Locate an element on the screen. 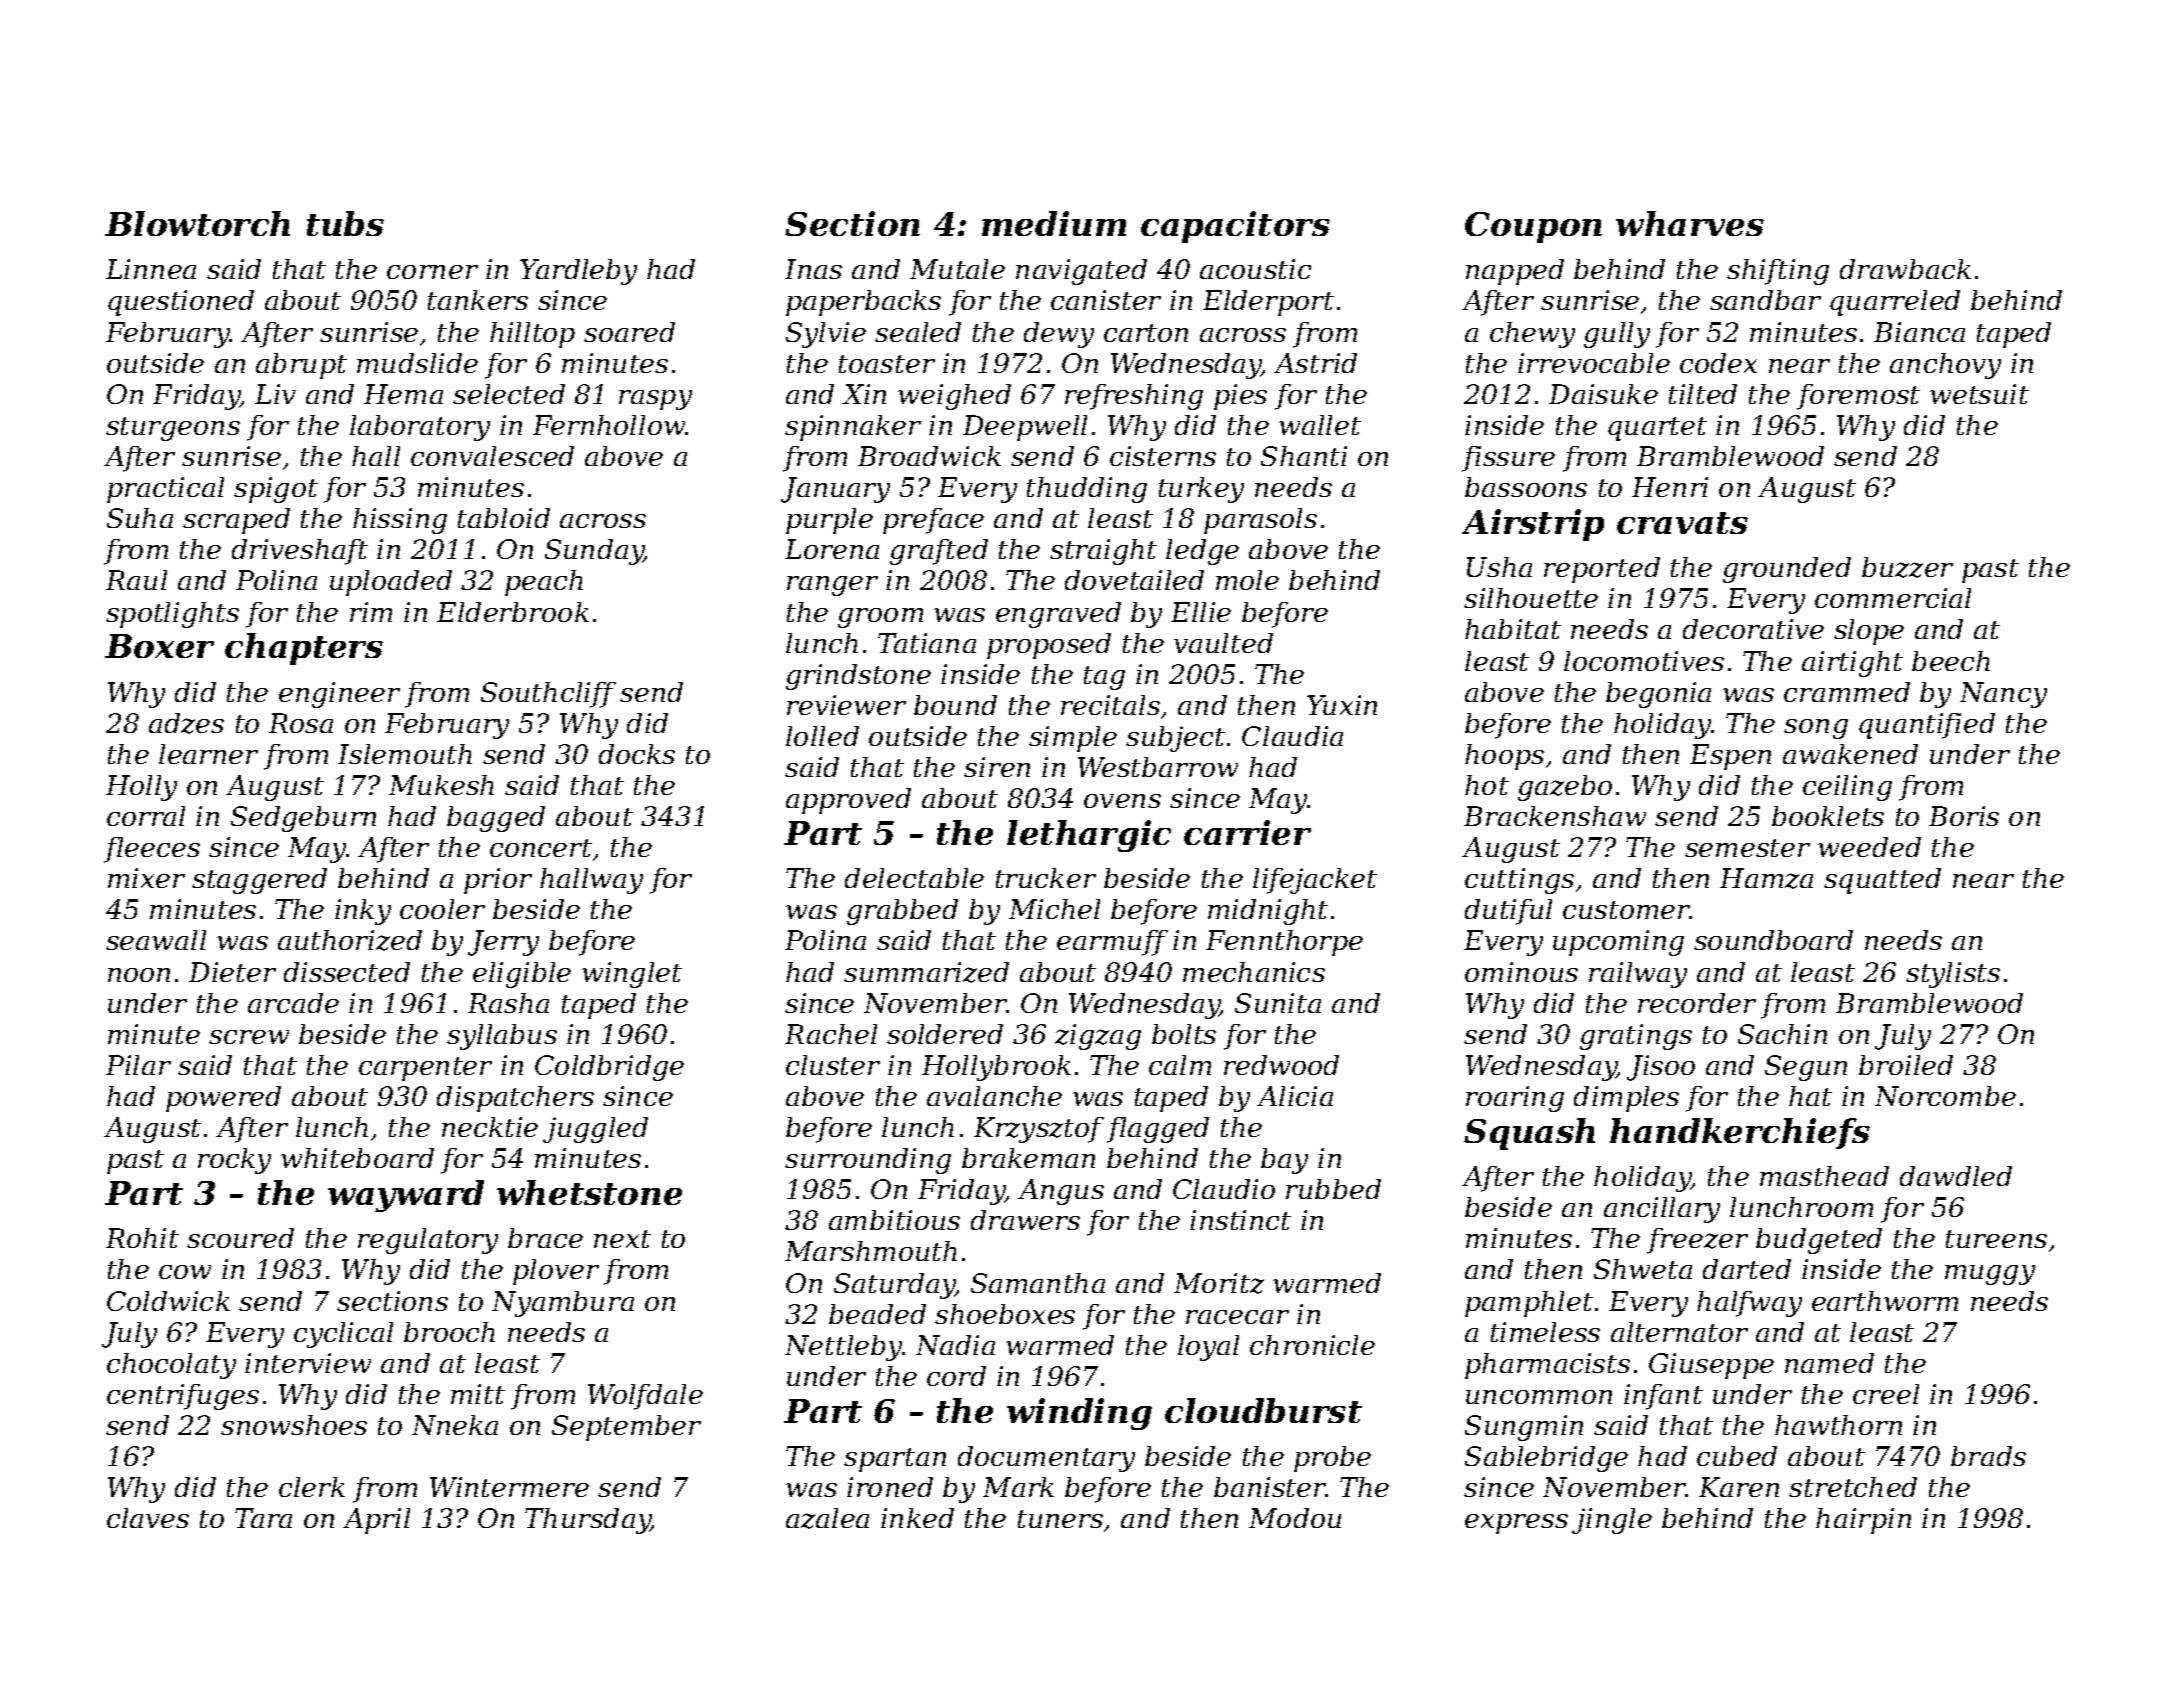  Saturday is located at coordinates (894, 1286).
